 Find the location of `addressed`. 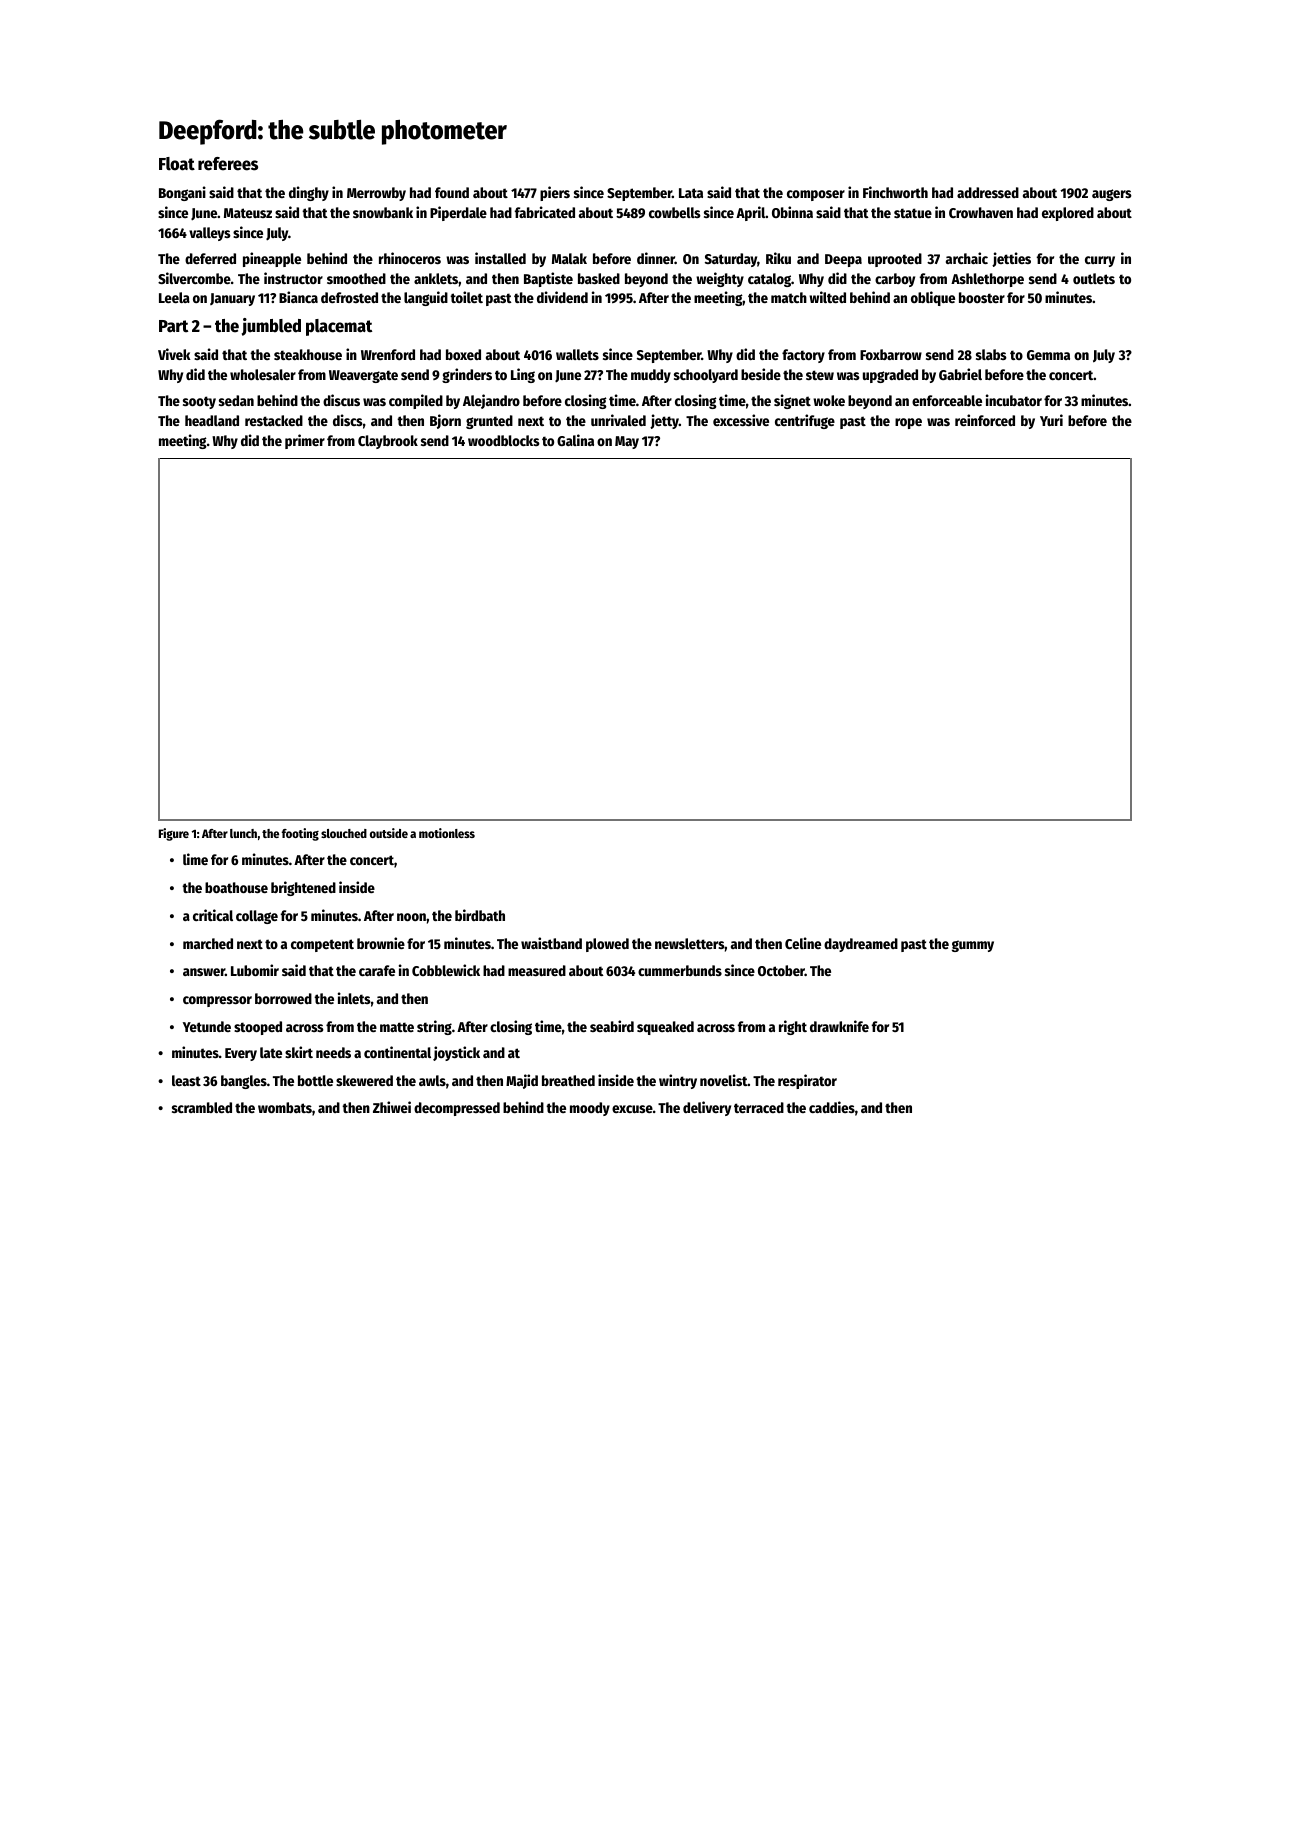

addressed is located at coordinates (988, 192).
